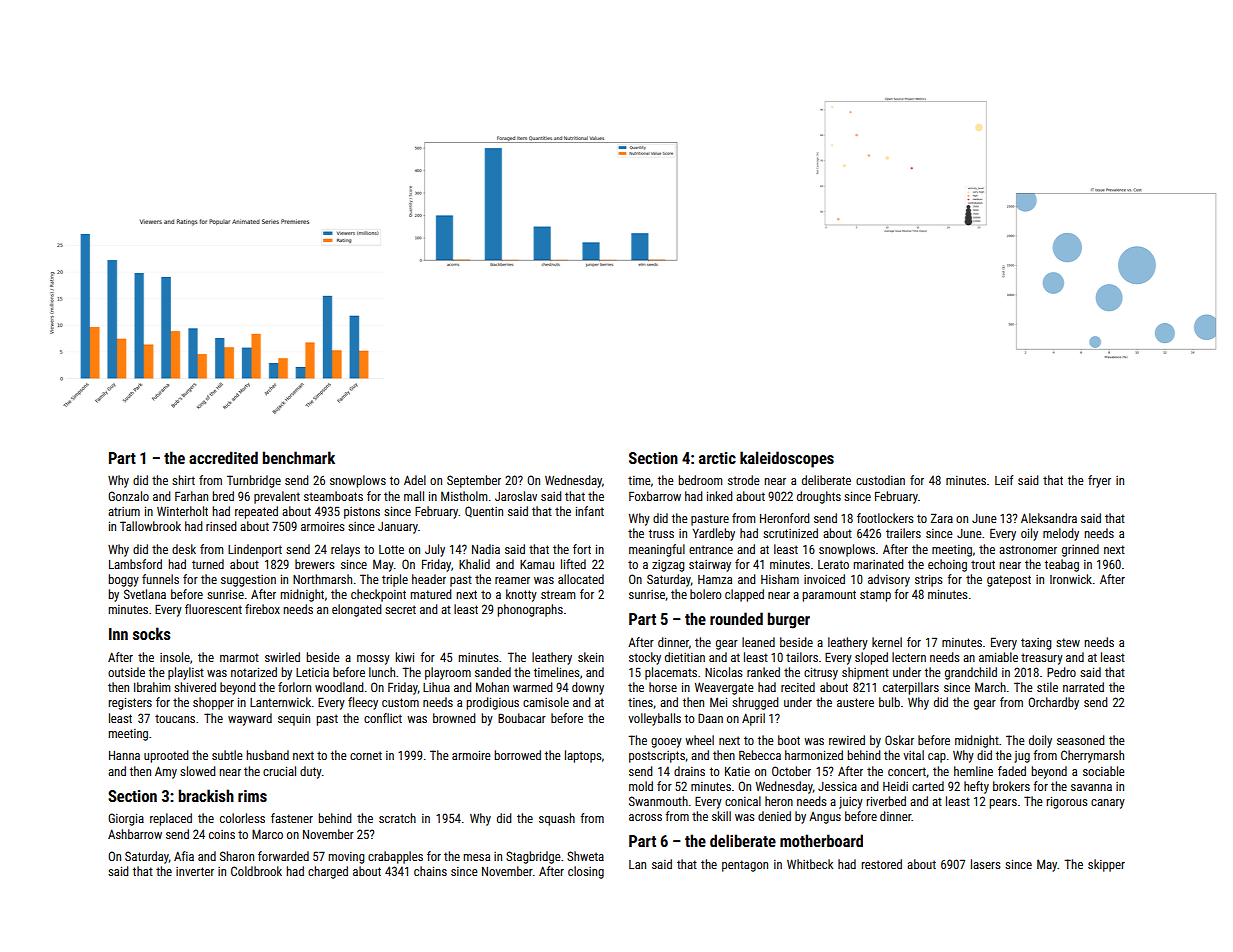 This page has width=1233, height=952. Describe the element at coordinates (195, 871) in the page. I see `inverter` at that location.
